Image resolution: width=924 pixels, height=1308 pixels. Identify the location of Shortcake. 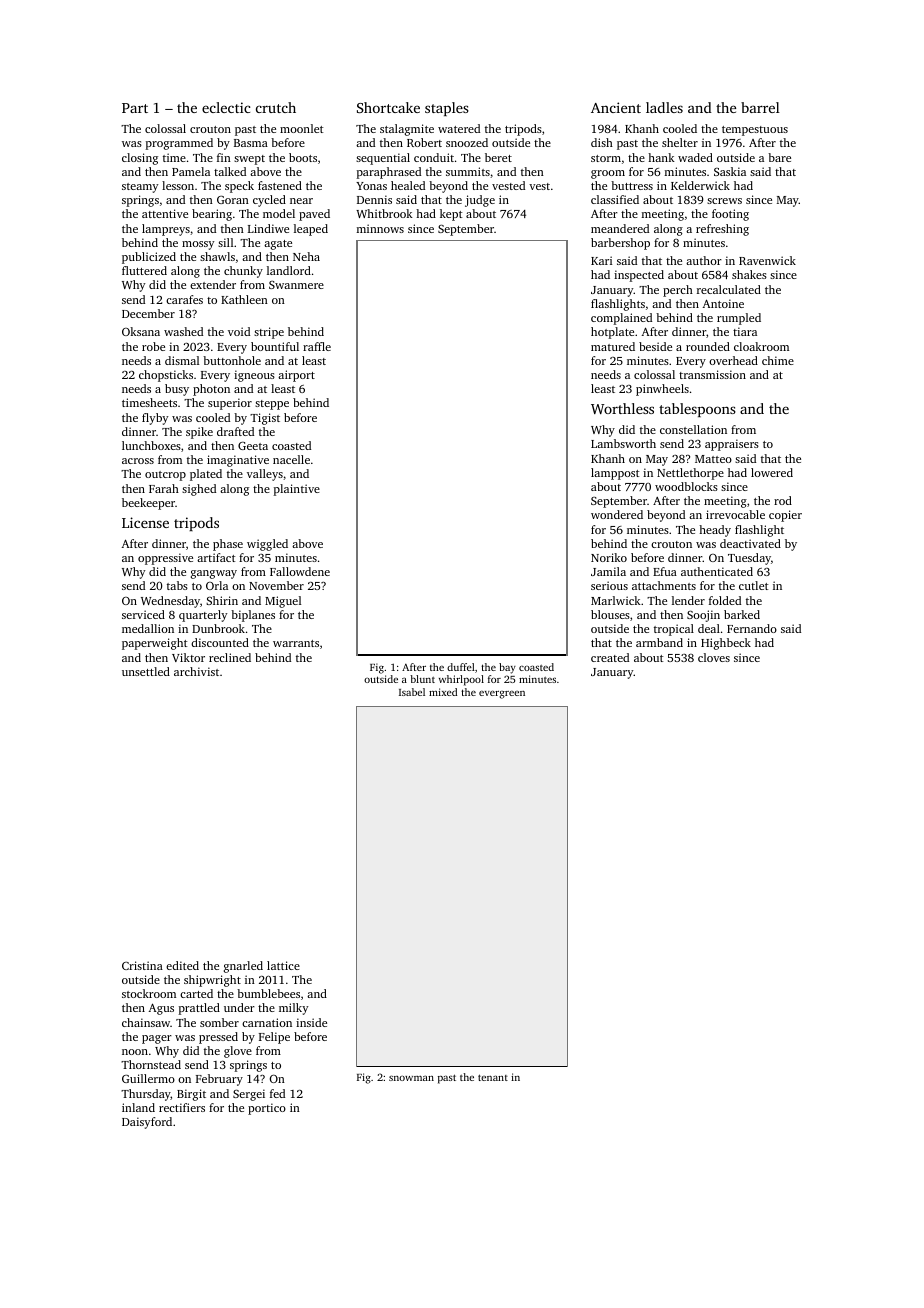
(388, 107).
